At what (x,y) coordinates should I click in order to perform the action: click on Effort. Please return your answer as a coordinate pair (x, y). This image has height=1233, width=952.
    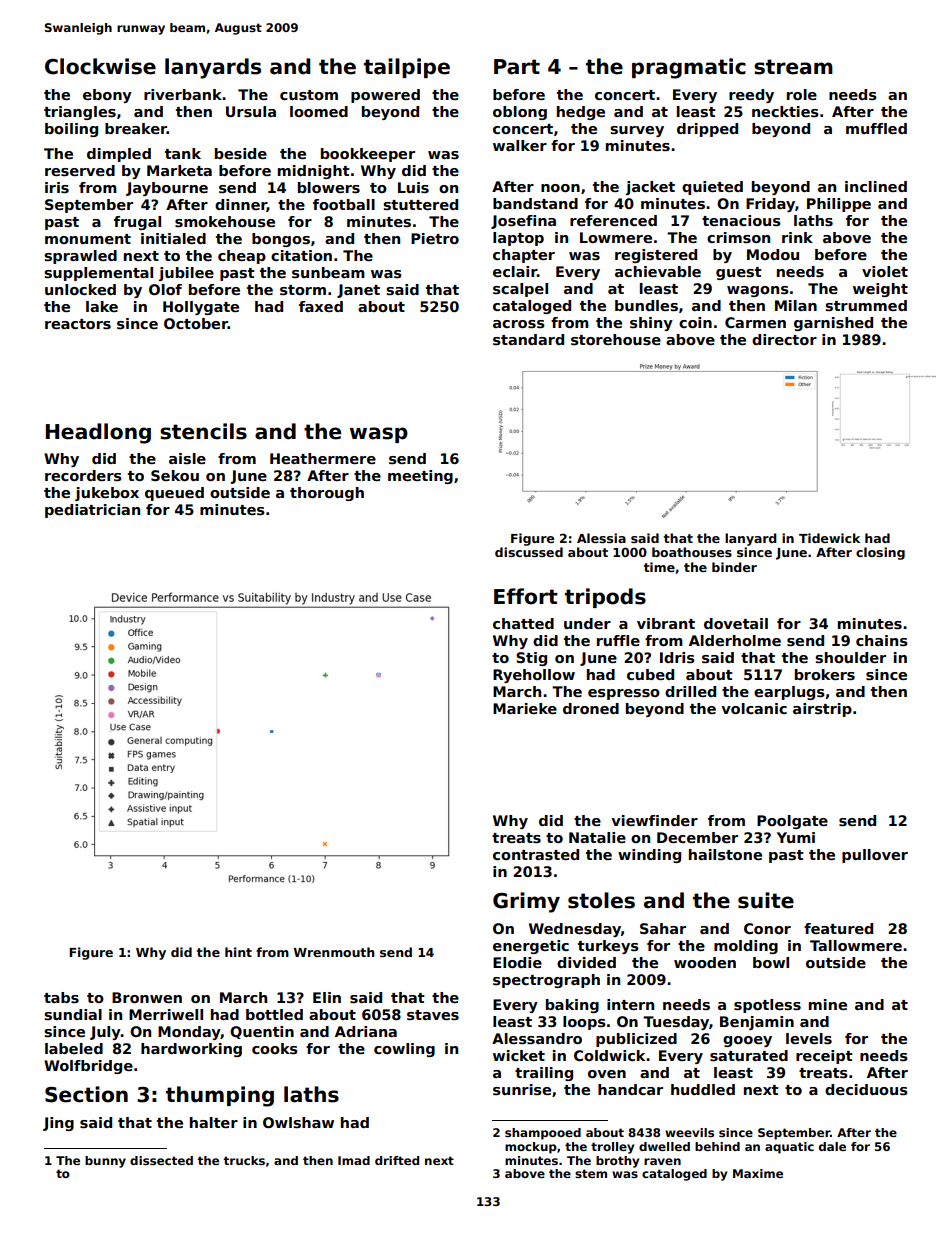
    Looking at the image, I should click on (526, 596).
